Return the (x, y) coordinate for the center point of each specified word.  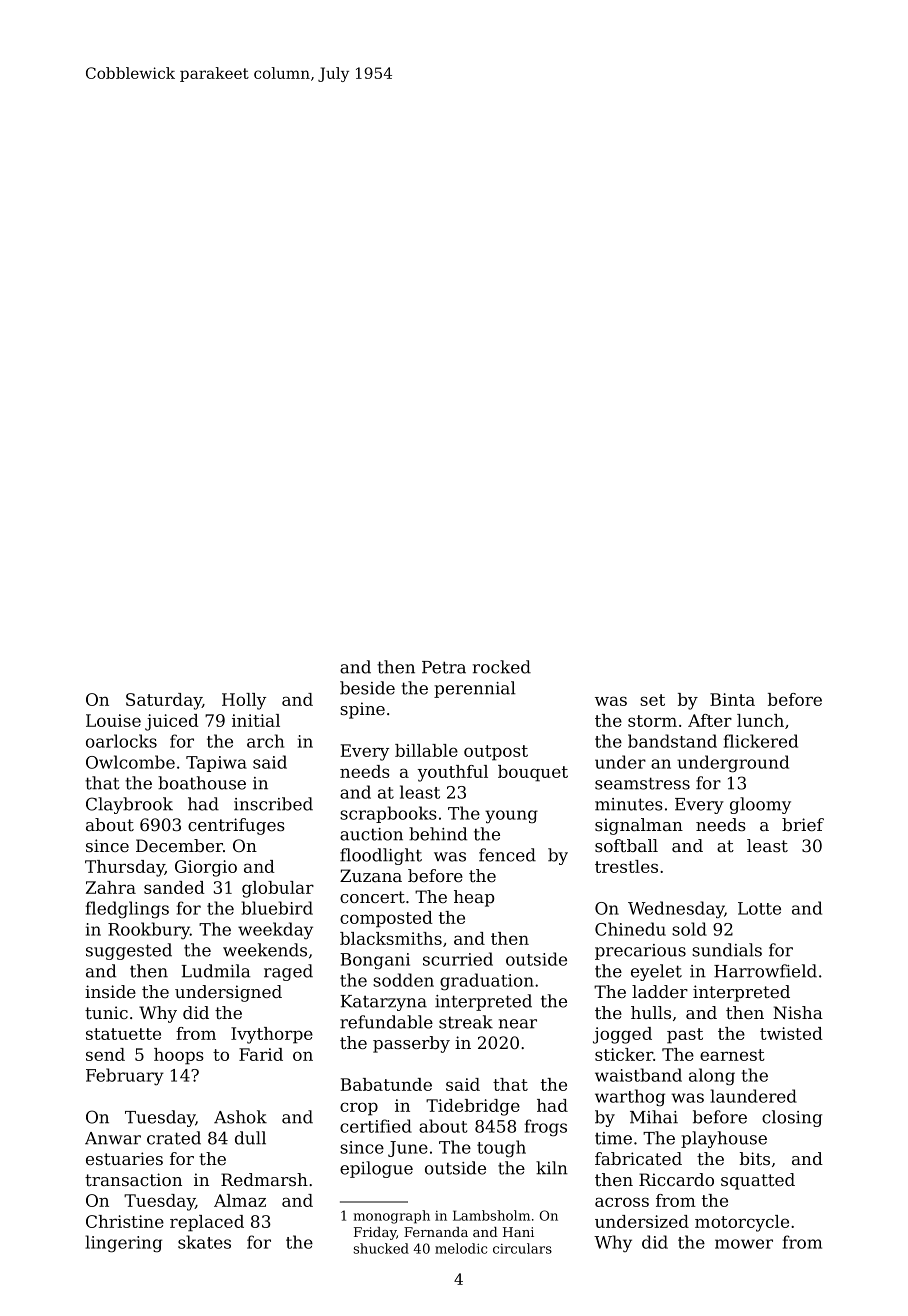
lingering (123, 1244)
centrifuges (236, 826)
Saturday (164, 701)
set (652, 700)
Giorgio (206, 868)
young (511, 817)
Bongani (375, 961)
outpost (496, 753)
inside (110, 991)
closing (792, 1118)
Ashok (240, 1117)
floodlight (381, 856)
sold (689, 929)
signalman (639, 826)
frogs (546, 1128)
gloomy (760, 805)
